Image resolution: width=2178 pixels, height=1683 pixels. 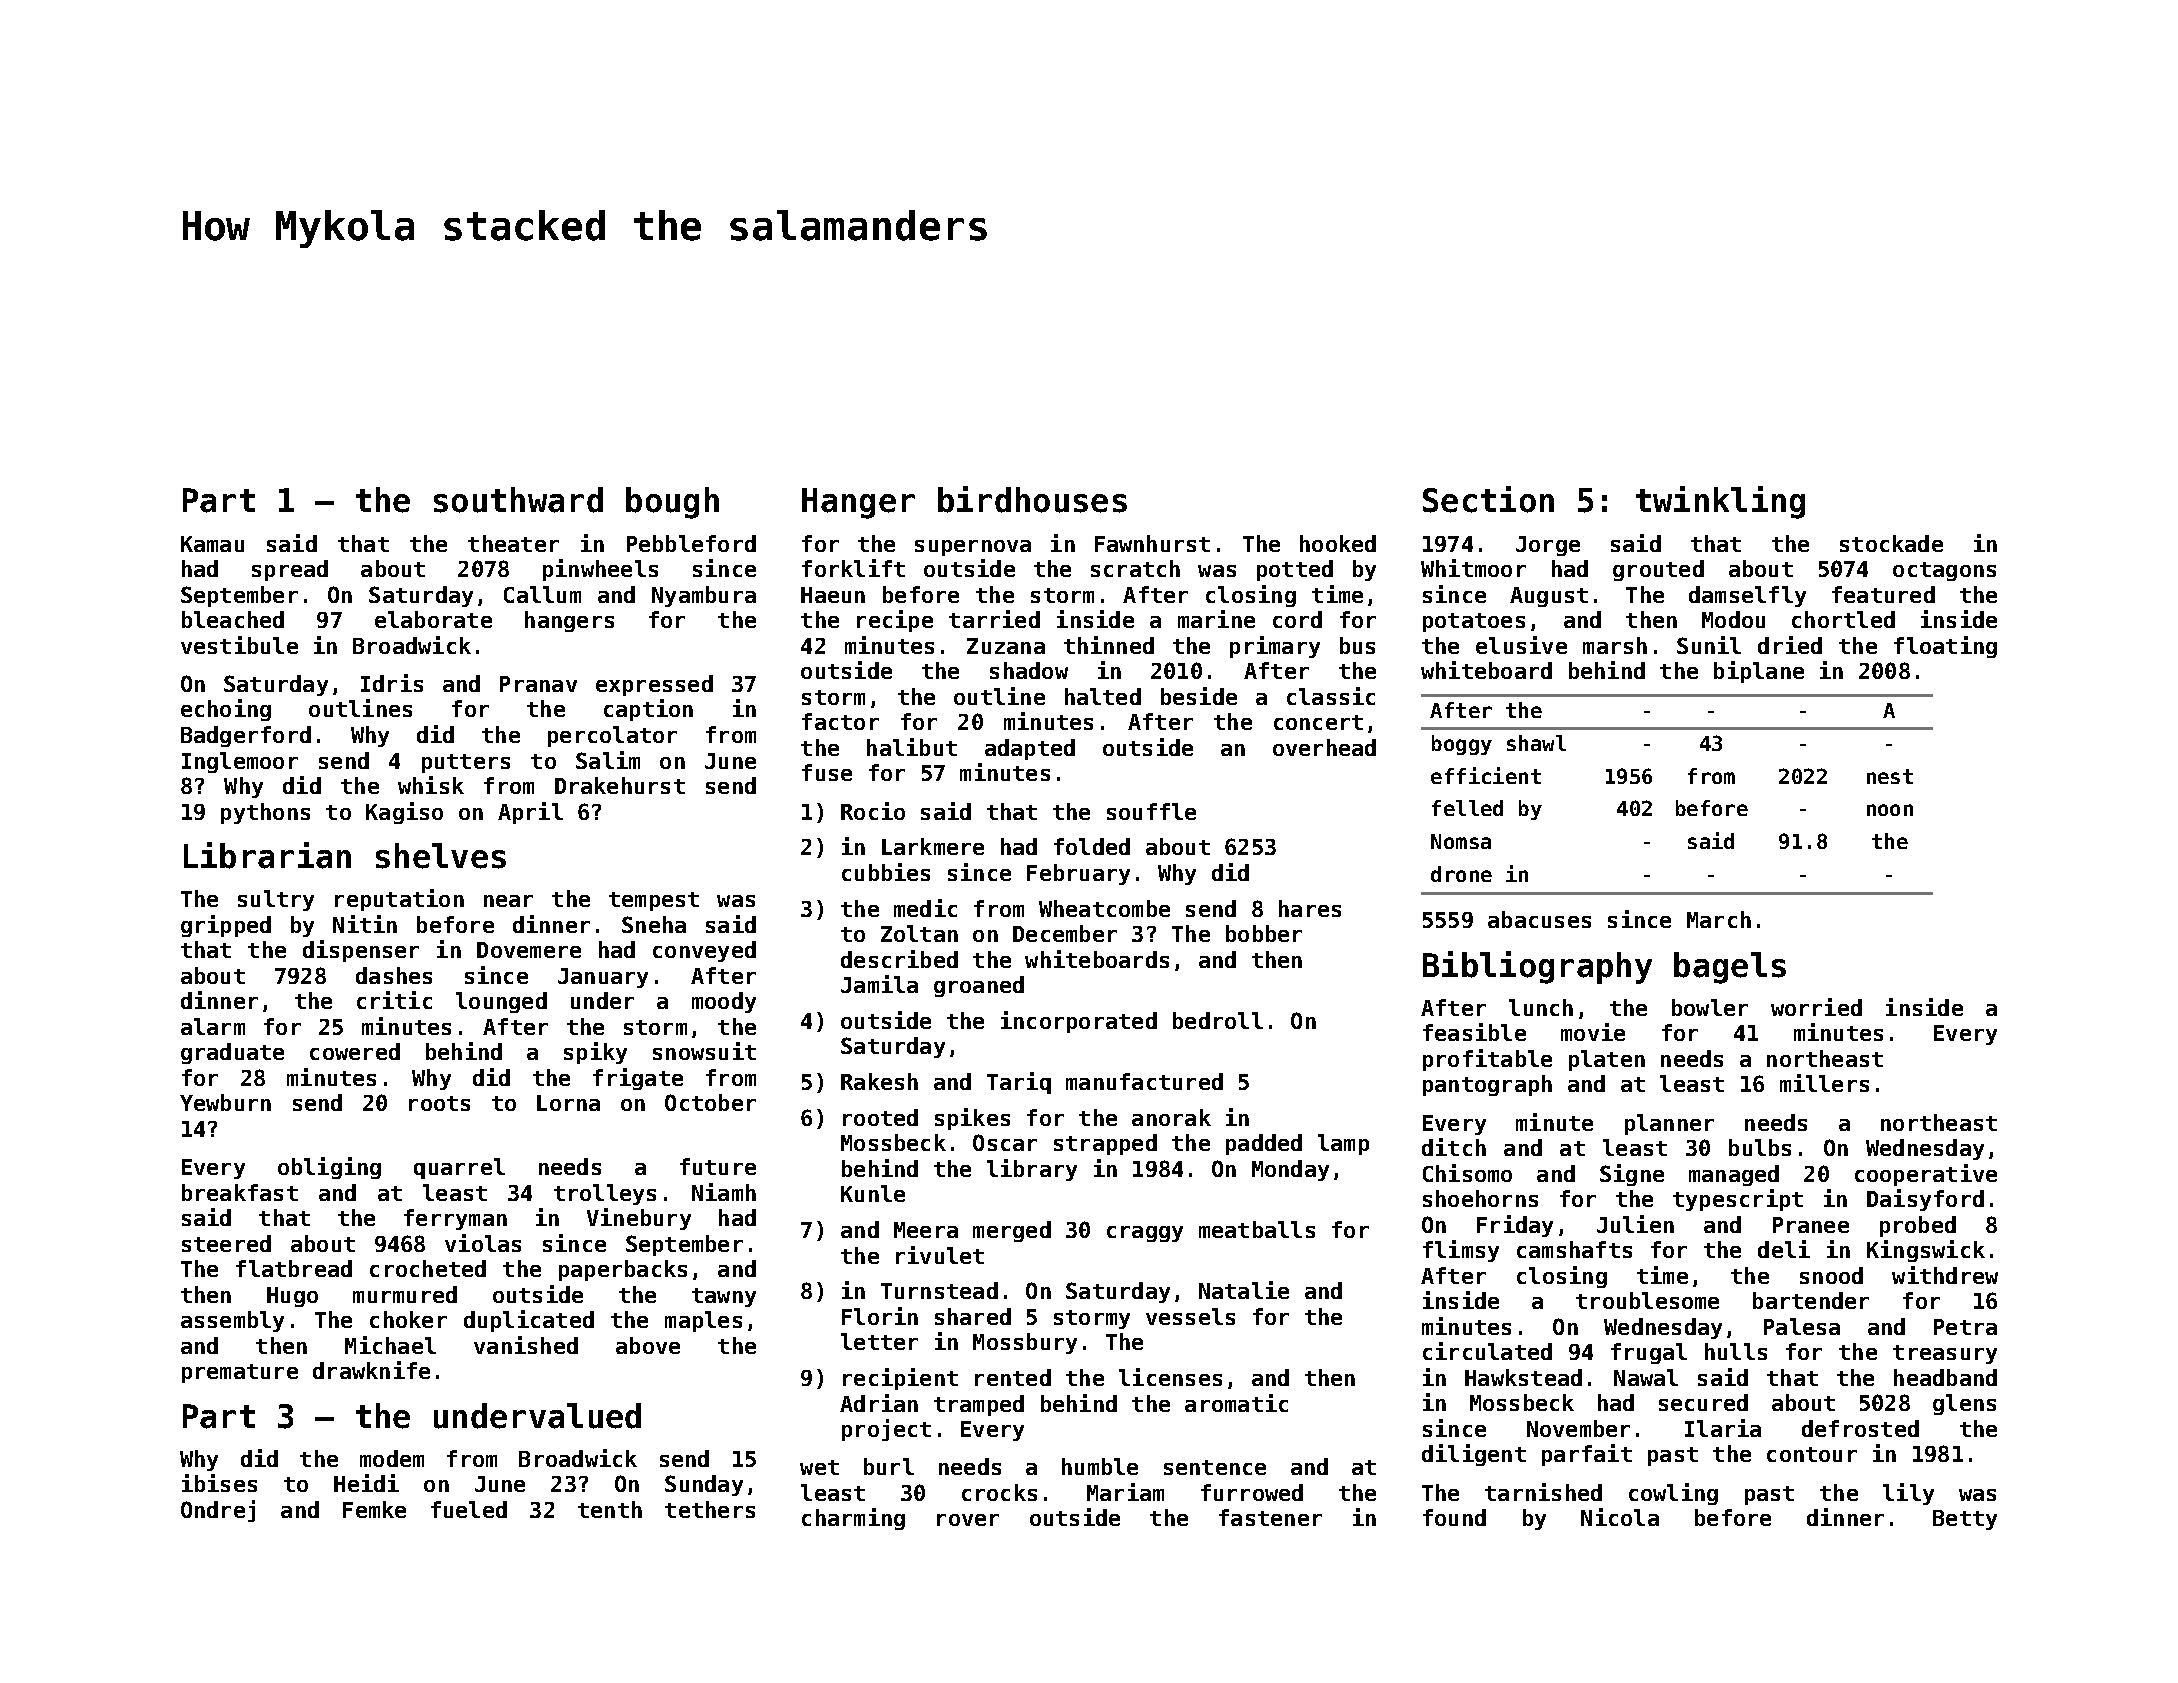 What do you see at coordinates (518, 500) in the screenshot?
I see `southward` at bounding box center [518, 500].
